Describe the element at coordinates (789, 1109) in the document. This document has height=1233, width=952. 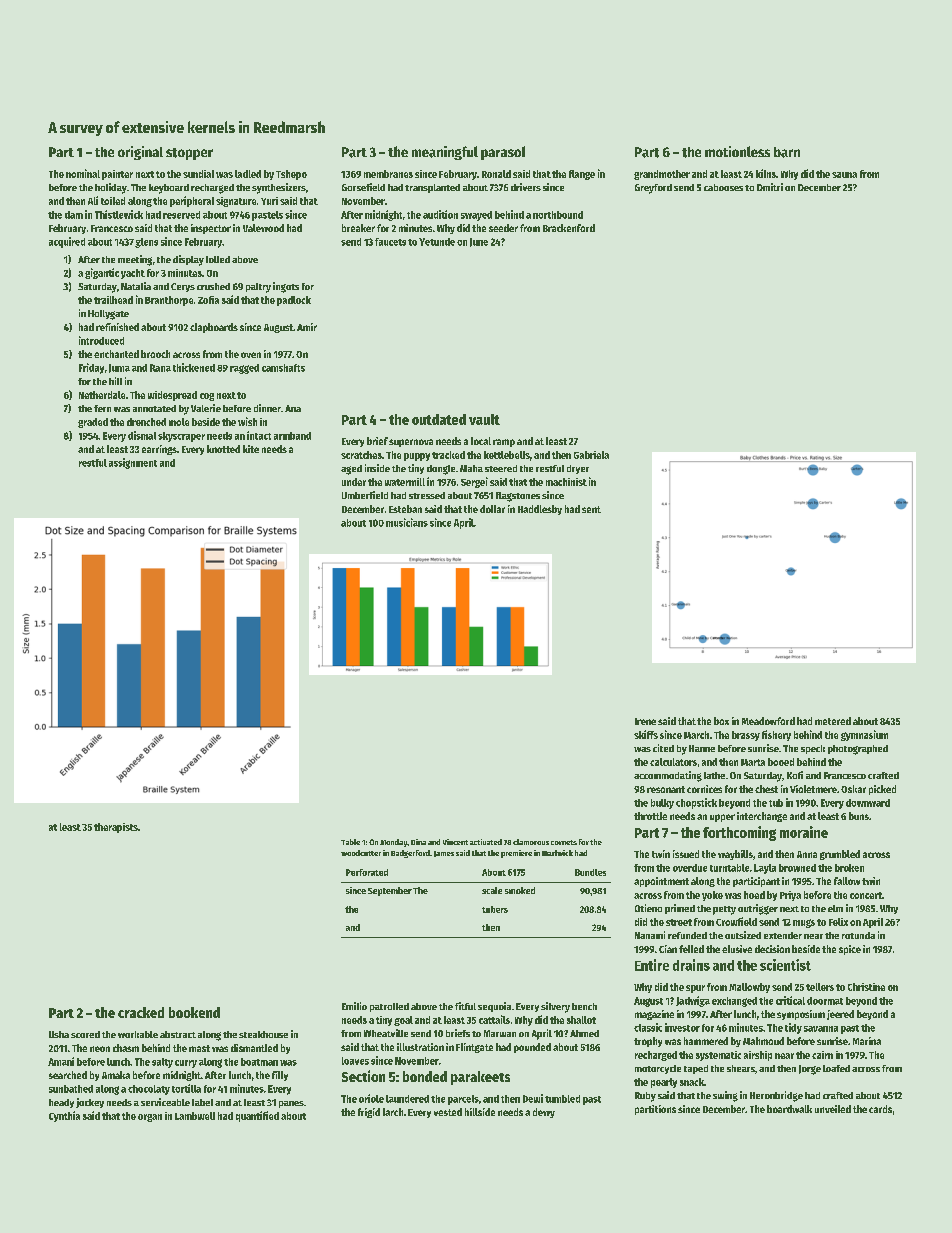
I see `boardwalk` at that location.
